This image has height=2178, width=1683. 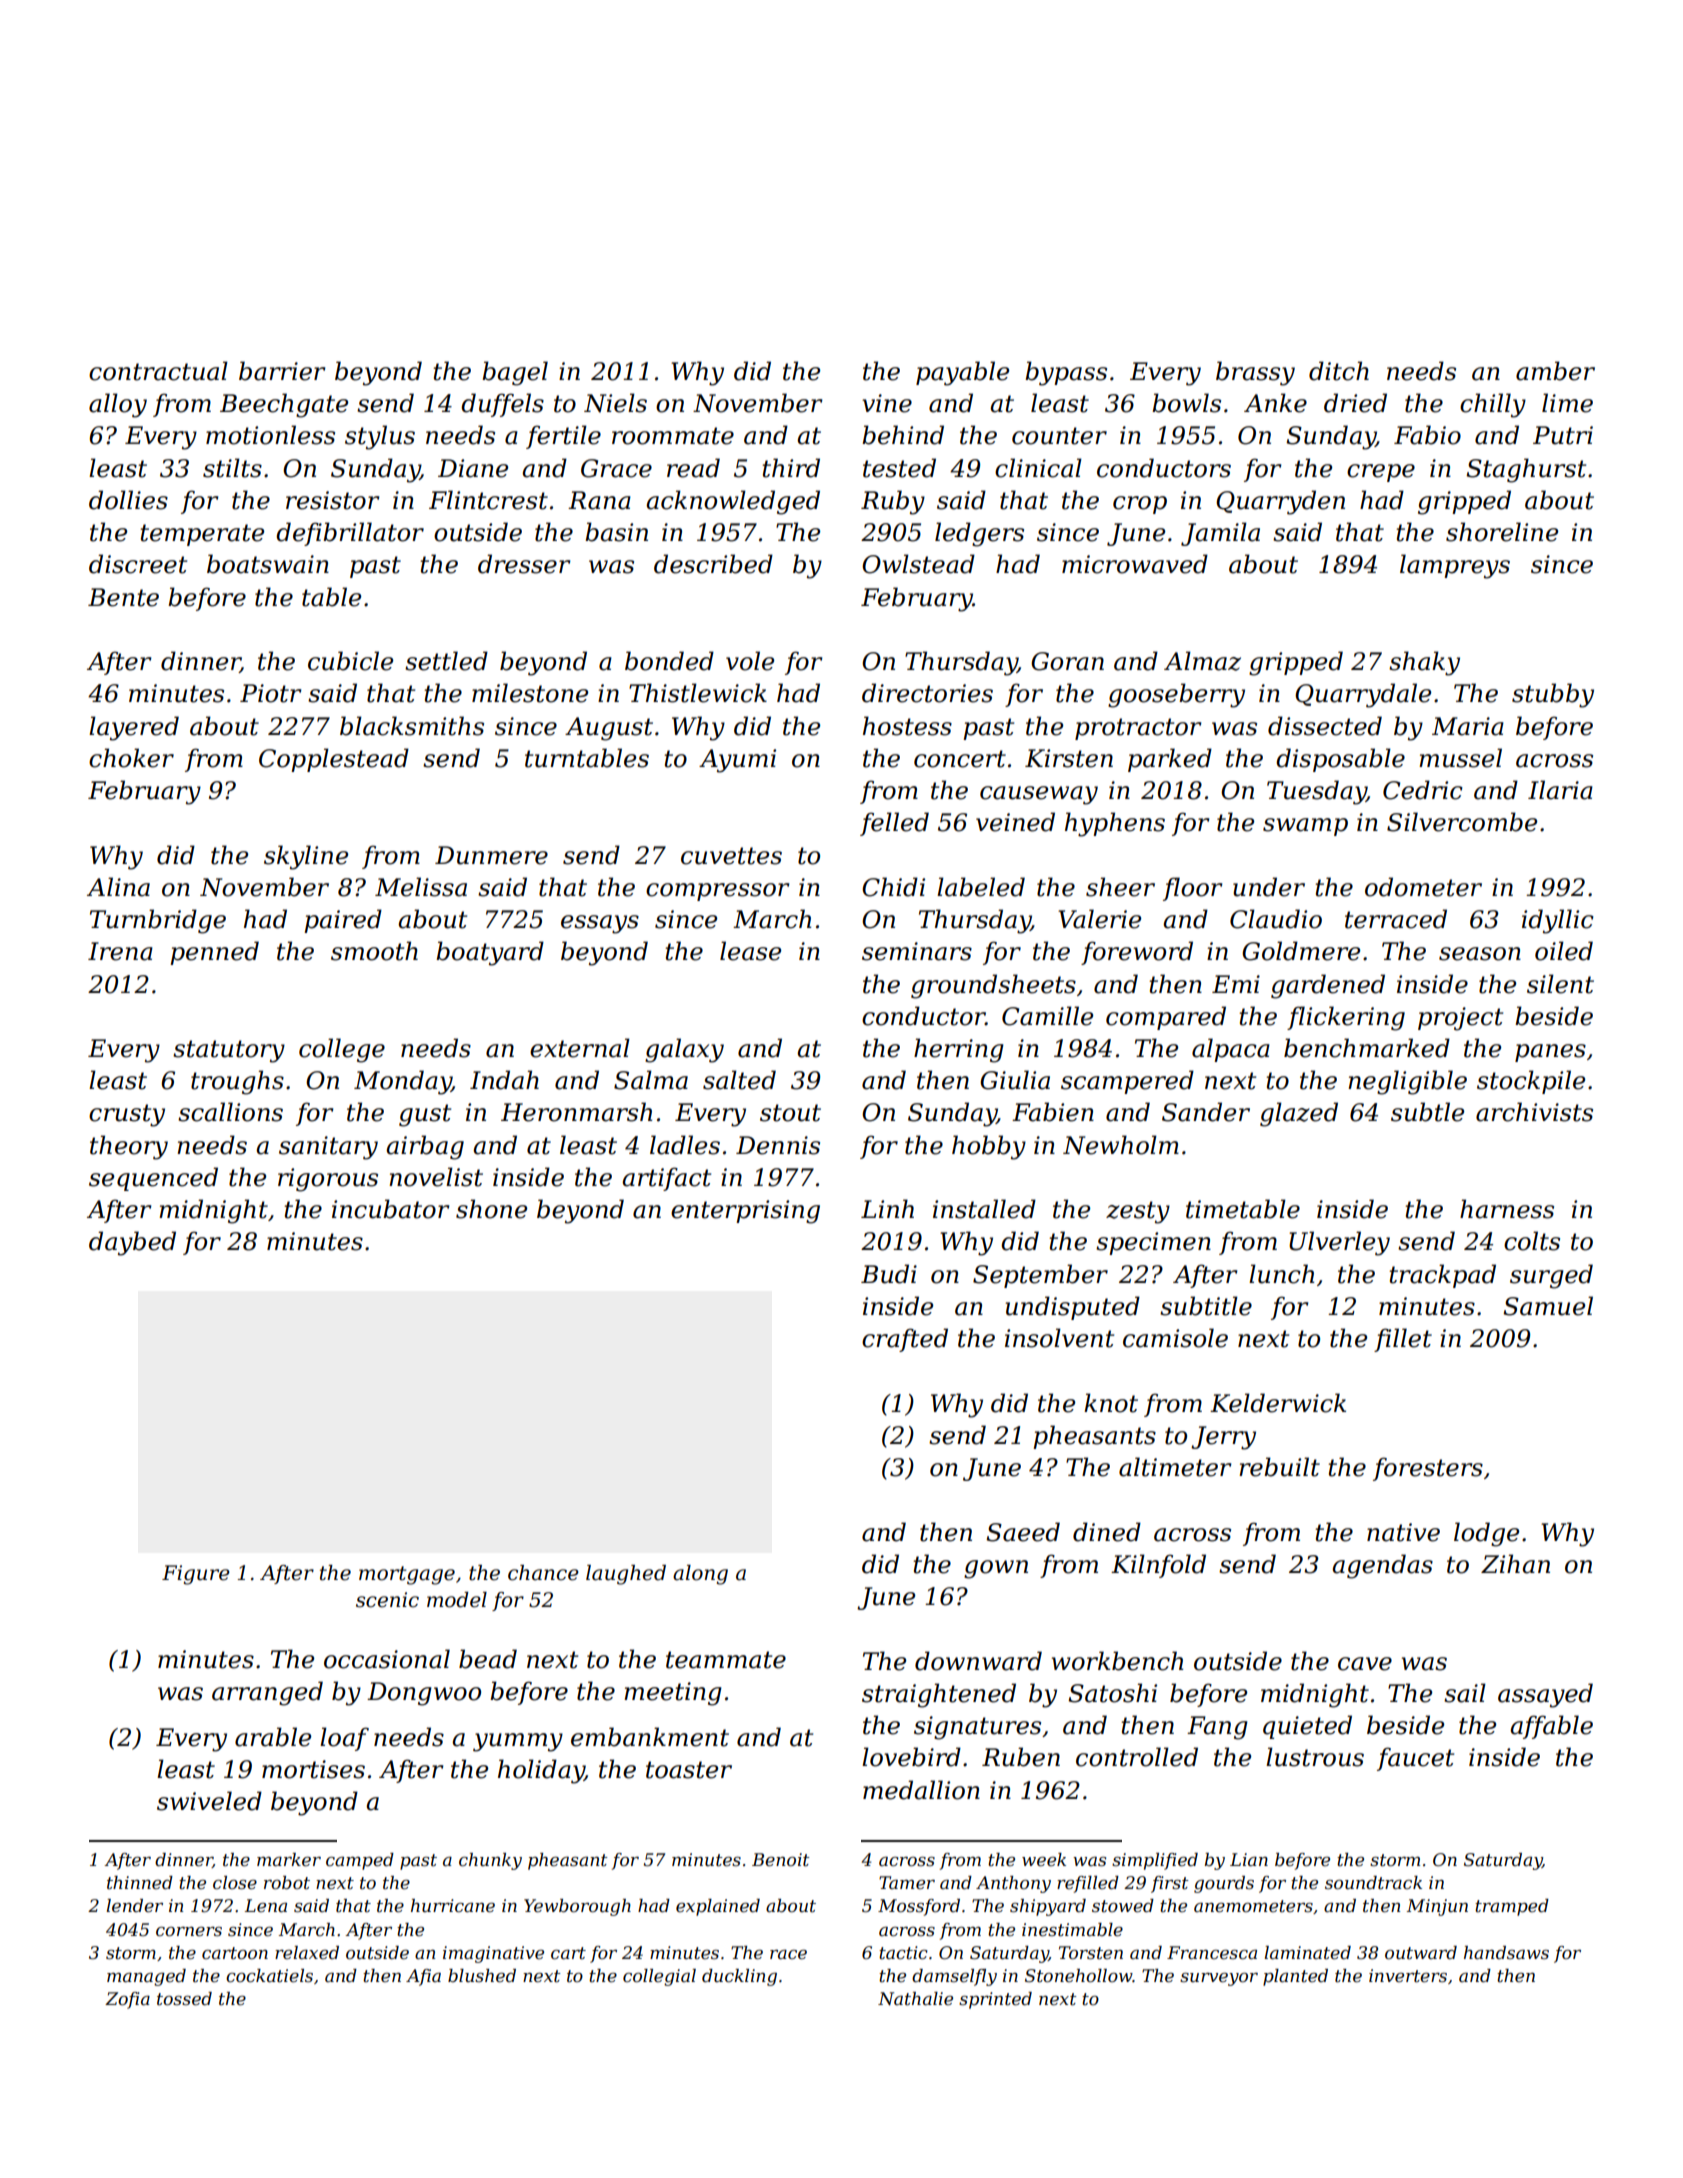 I want to click on Figure, so click(x=196, y=1575).
